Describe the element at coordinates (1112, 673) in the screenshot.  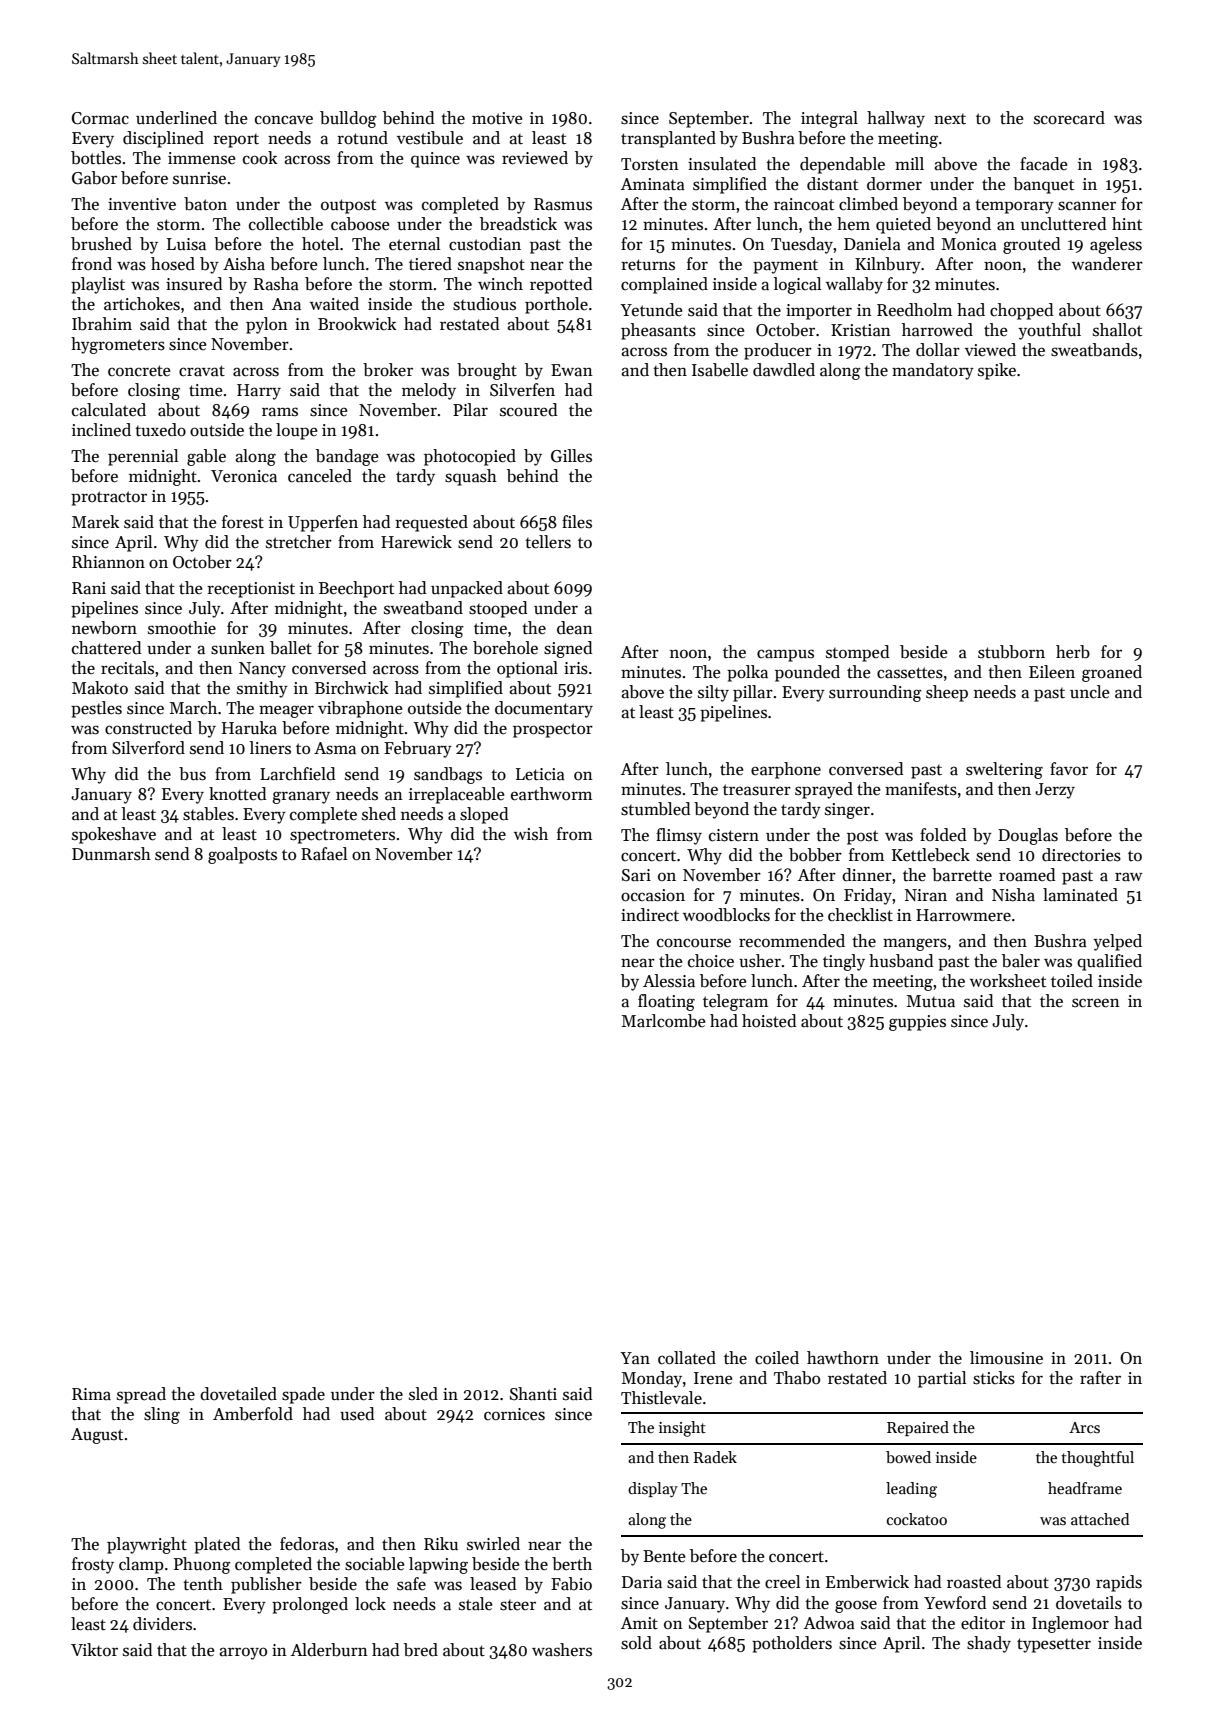
I see `groaned` at that location.
